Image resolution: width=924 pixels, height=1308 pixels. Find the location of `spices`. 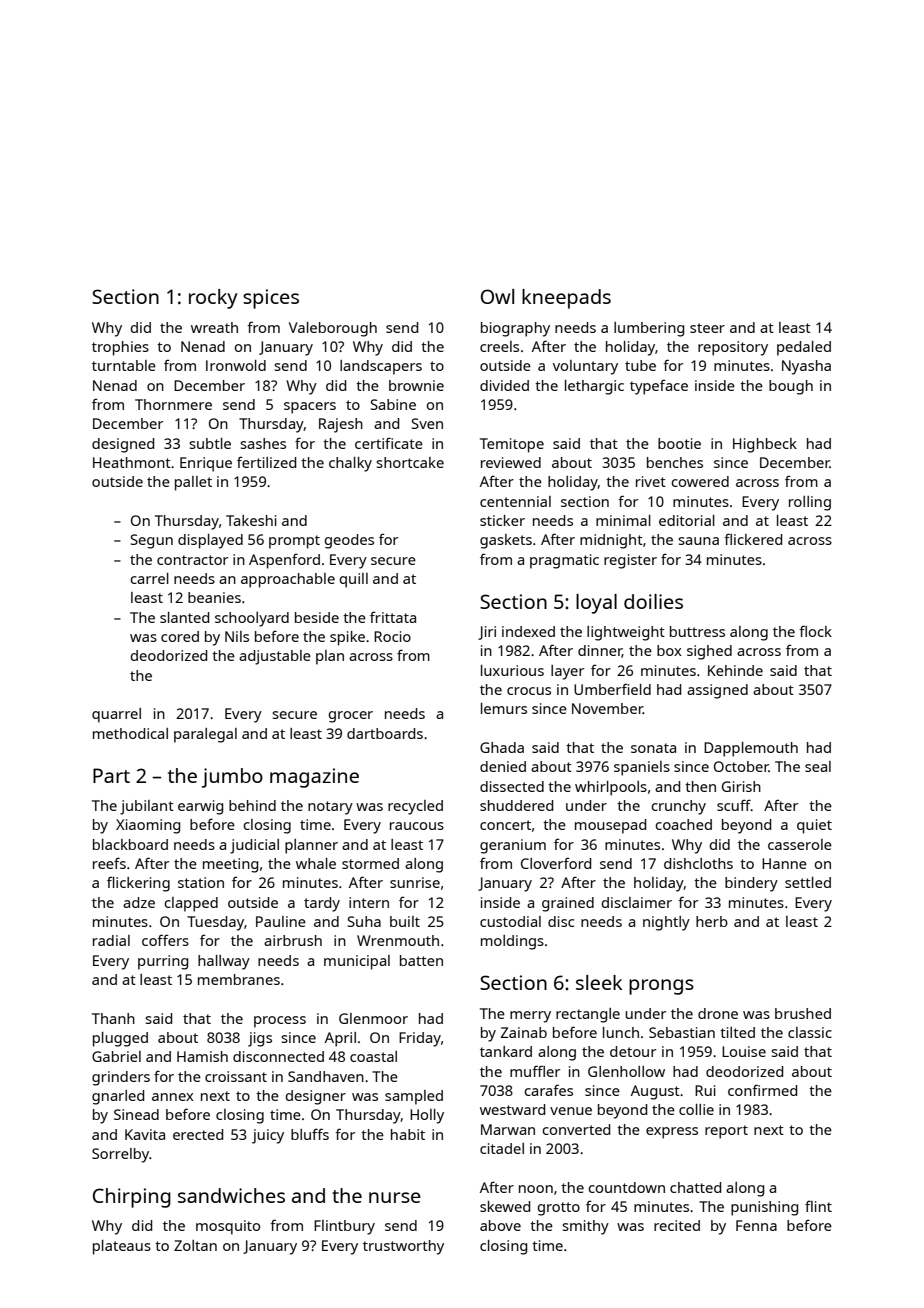

spices is located at coordinates (271, 299).
